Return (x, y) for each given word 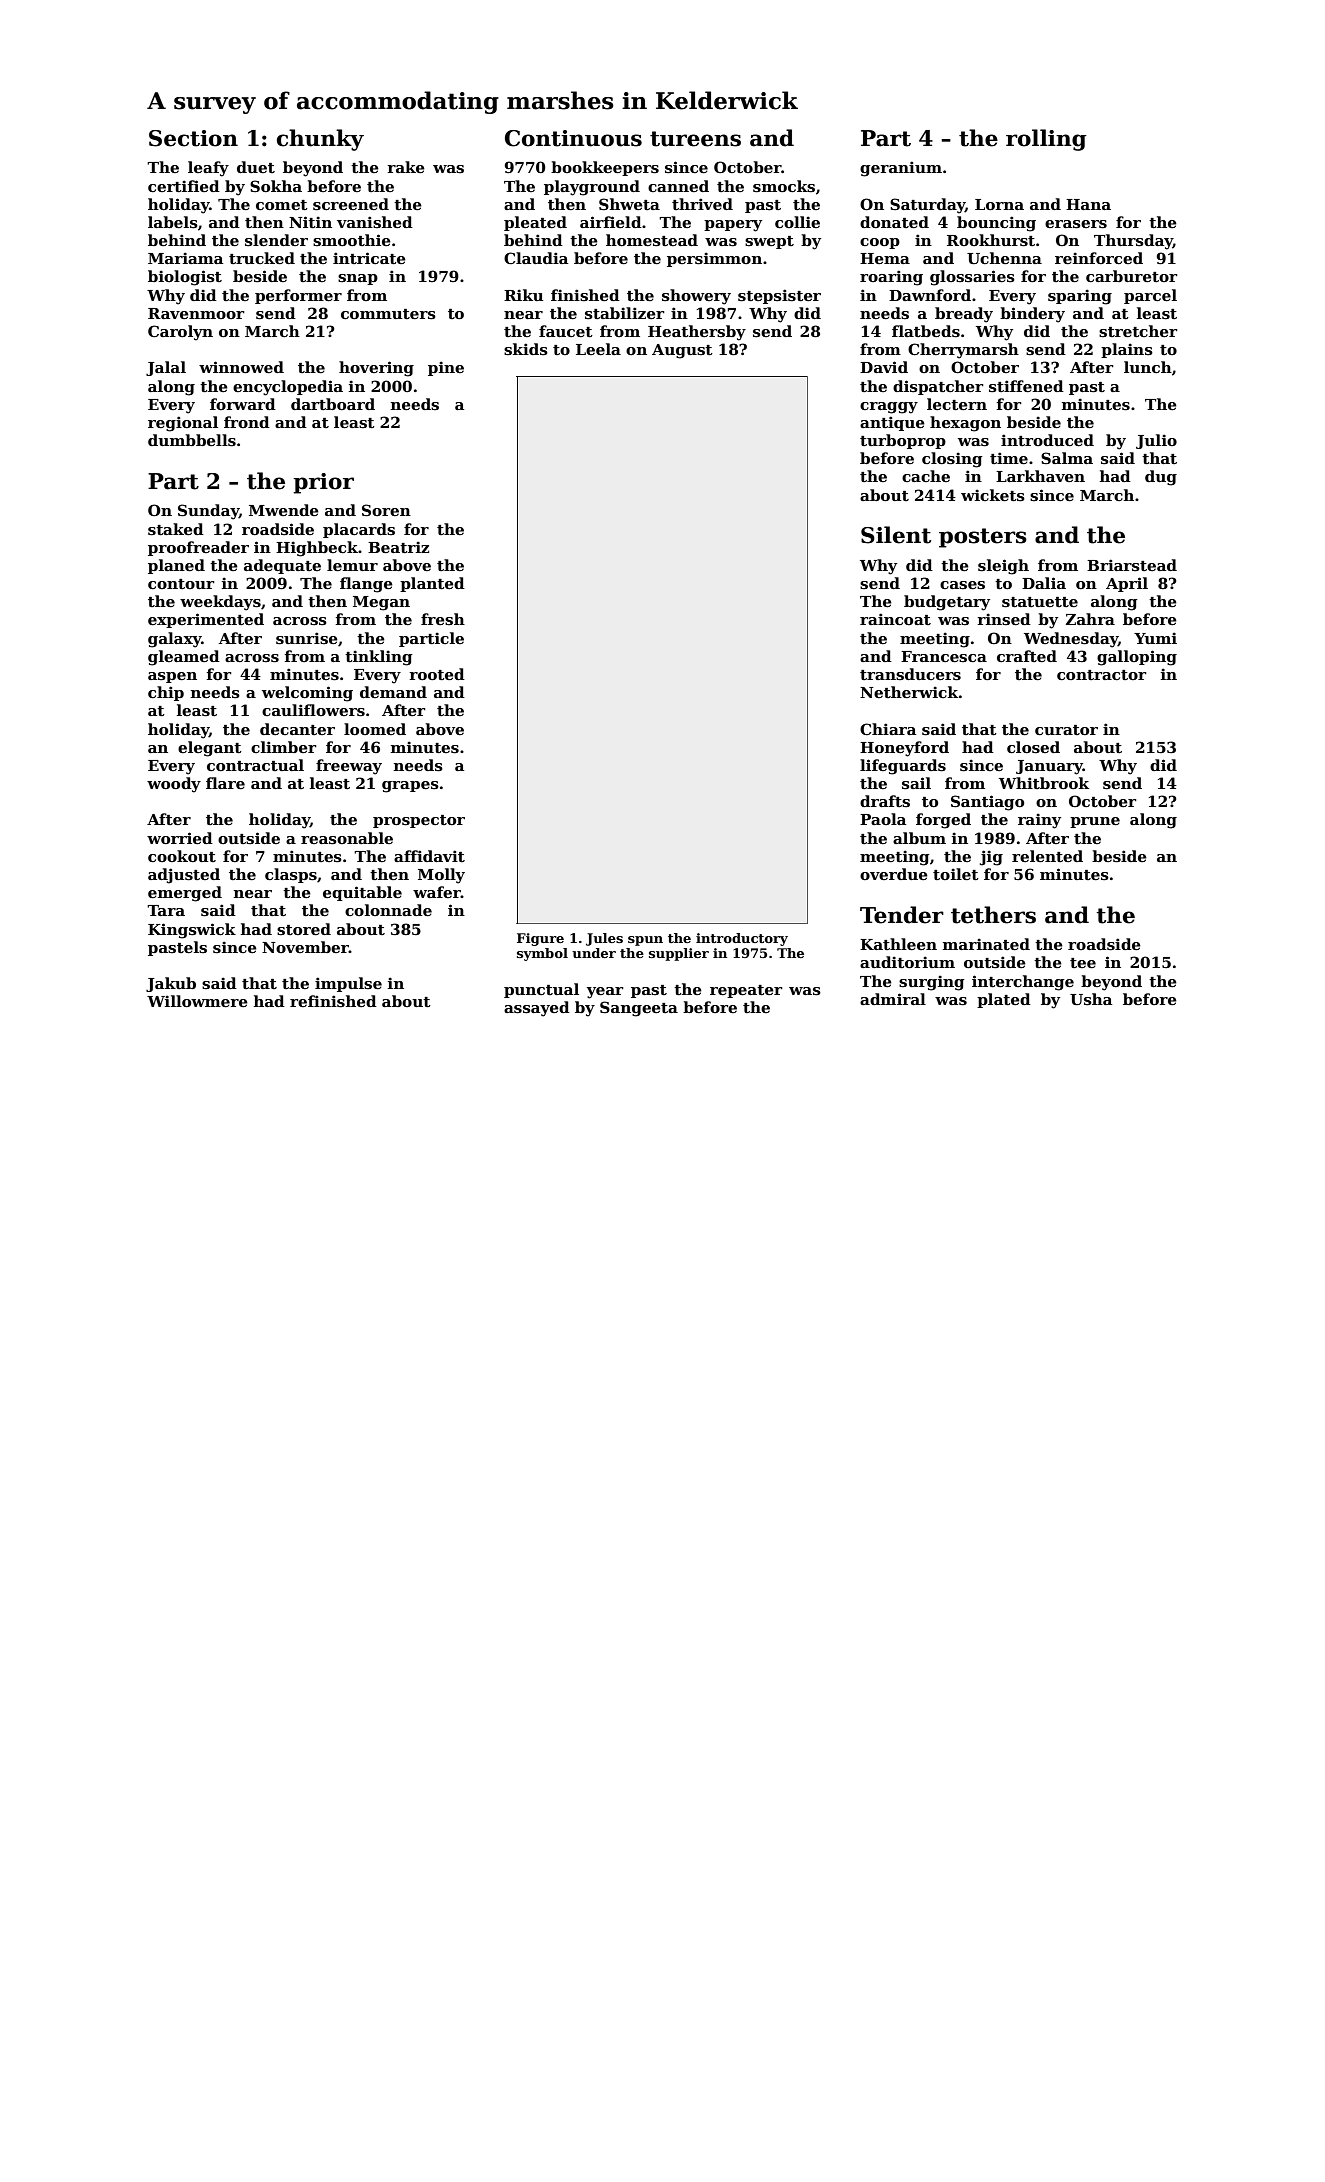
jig (991, 858)
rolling (1046, 140)
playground (592, 188)
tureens (695, 139)
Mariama (185, 258)
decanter (297, 729)
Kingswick (192, 931)
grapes (410, 787)
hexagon (965, 424)
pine (446, 368)
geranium (901, 169)
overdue (894, 874)
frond (247, 422)
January (1049, 767)
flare (225, 783)
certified (184, 186)
